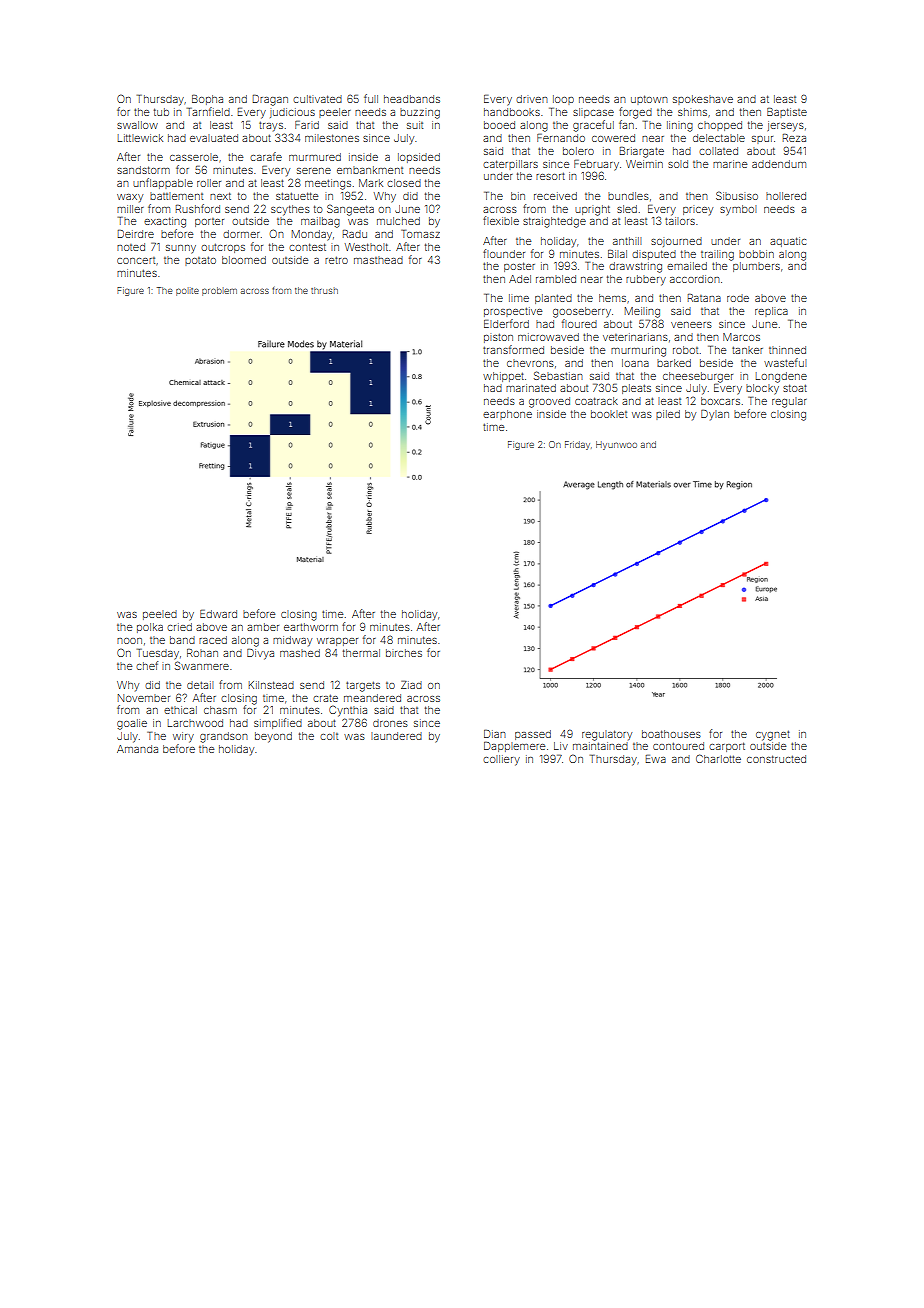 This document has width=924, height=1308. What do you see at coordinates (555, 196) in the document?
I see `received` at bounding box center [555, 196].
